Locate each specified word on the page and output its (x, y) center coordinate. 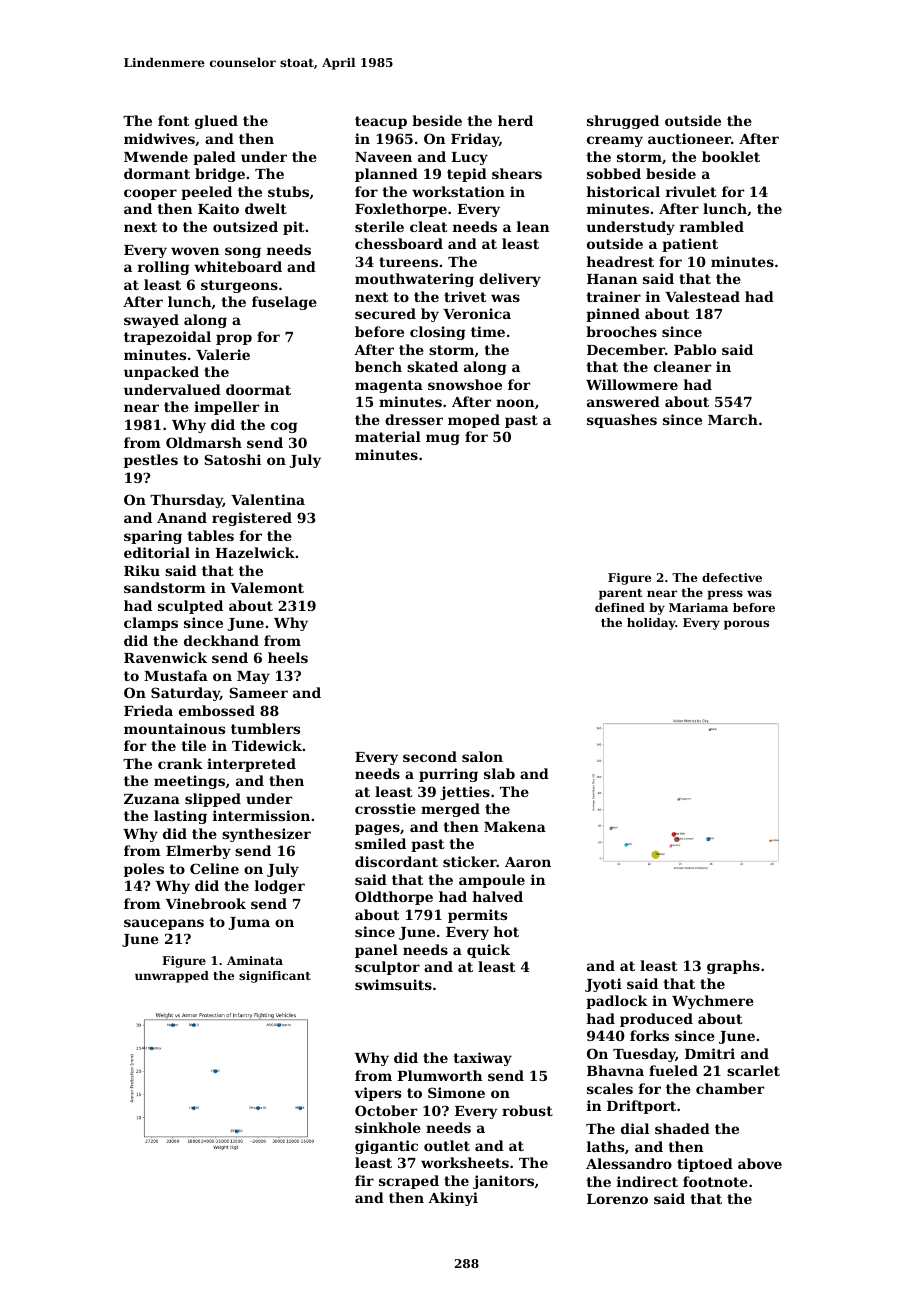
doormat (258, 389)
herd (515, 120)
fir (364, 1180)
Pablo (695, 349)
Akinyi (453, 1199)
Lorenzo (617, 1199)
